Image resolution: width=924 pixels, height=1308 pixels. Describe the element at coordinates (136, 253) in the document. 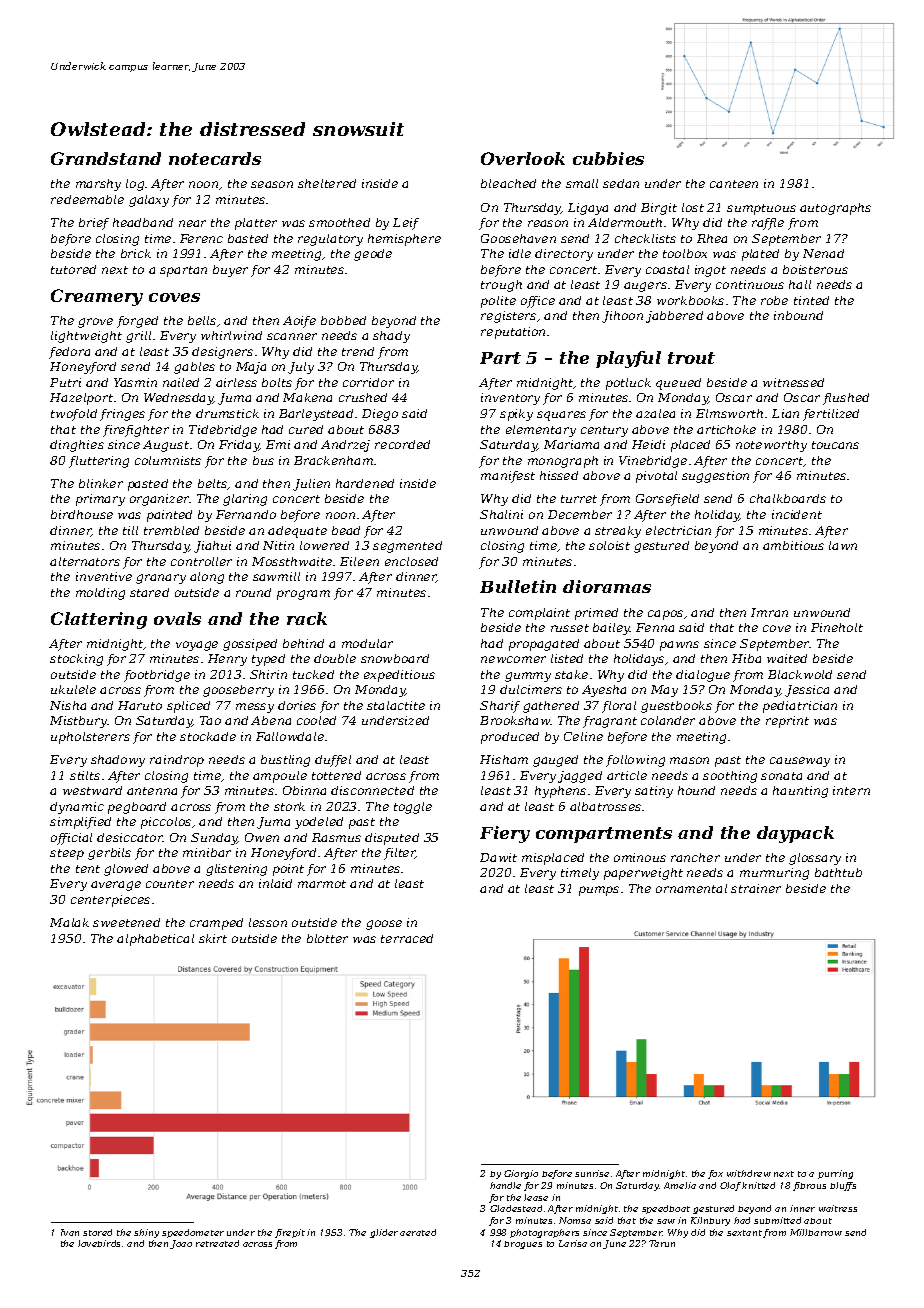

I see `brick` at that location.
